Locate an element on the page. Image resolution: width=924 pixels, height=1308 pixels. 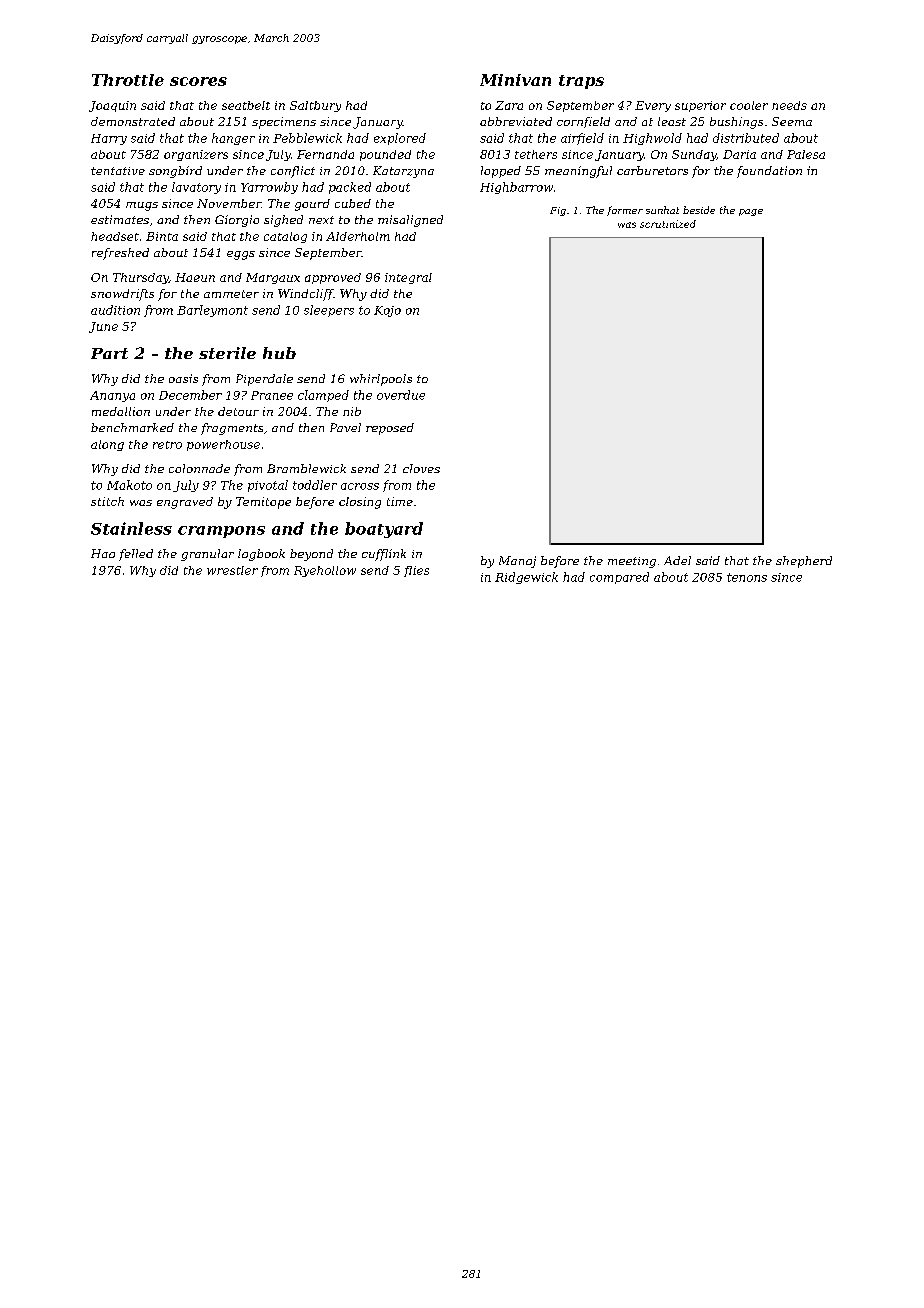
former is located at coordinates (625, 211).
